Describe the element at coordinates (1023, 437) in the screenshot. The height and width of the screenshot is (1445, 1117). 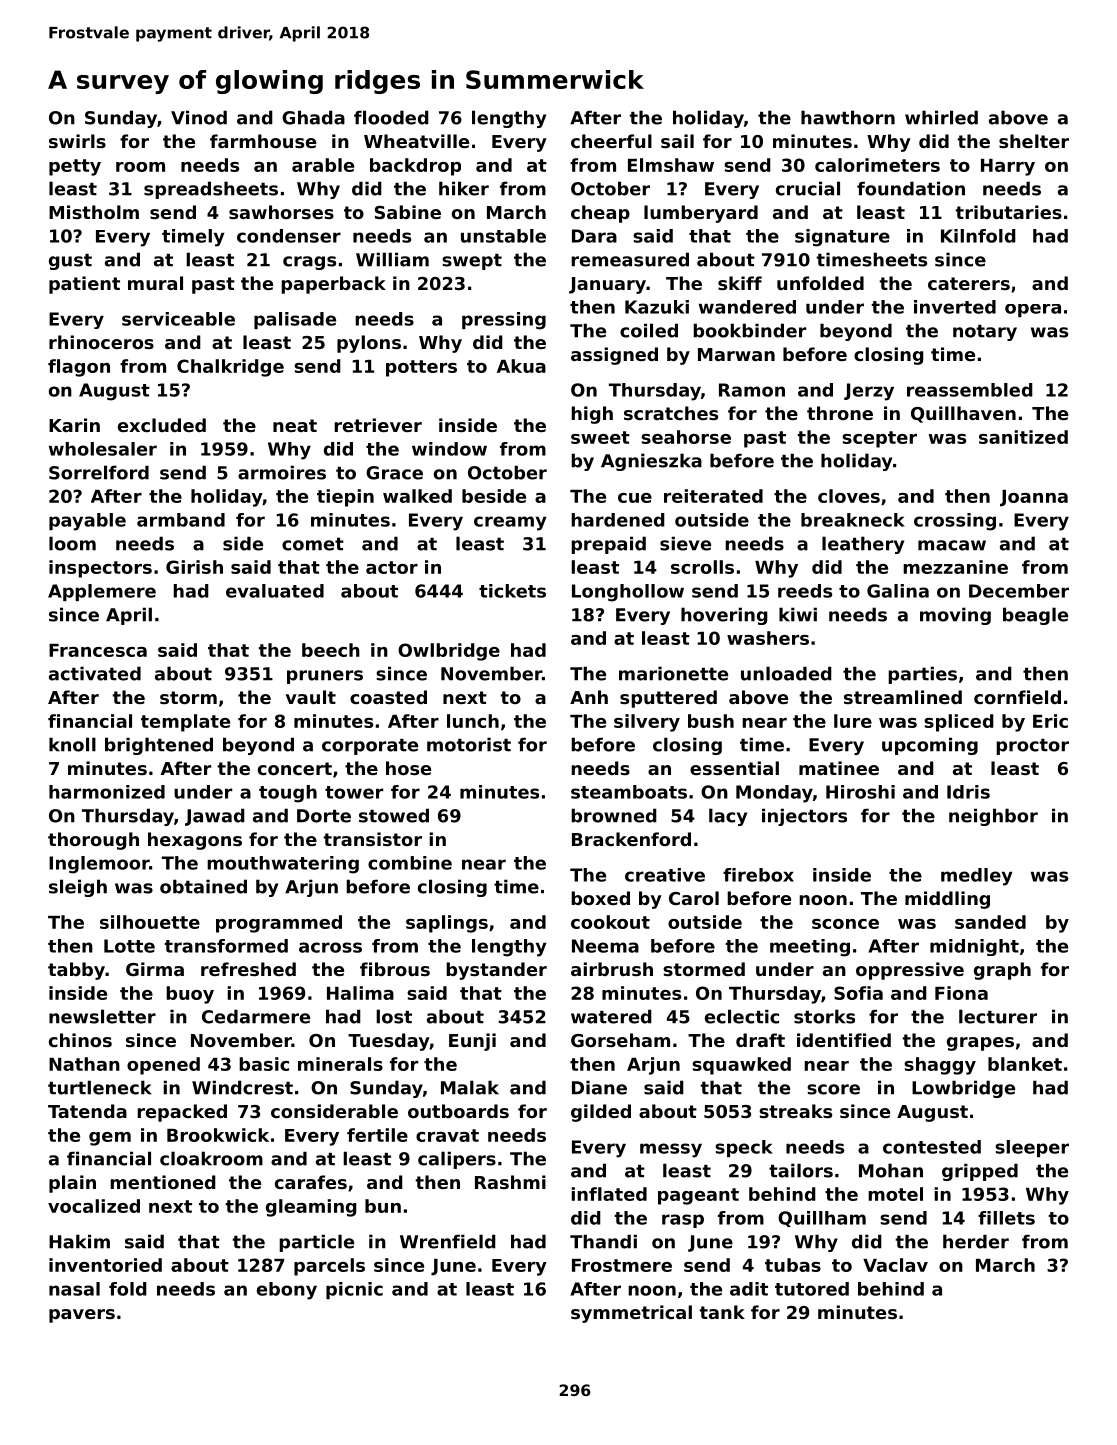
I see `sanitized` at that location.
